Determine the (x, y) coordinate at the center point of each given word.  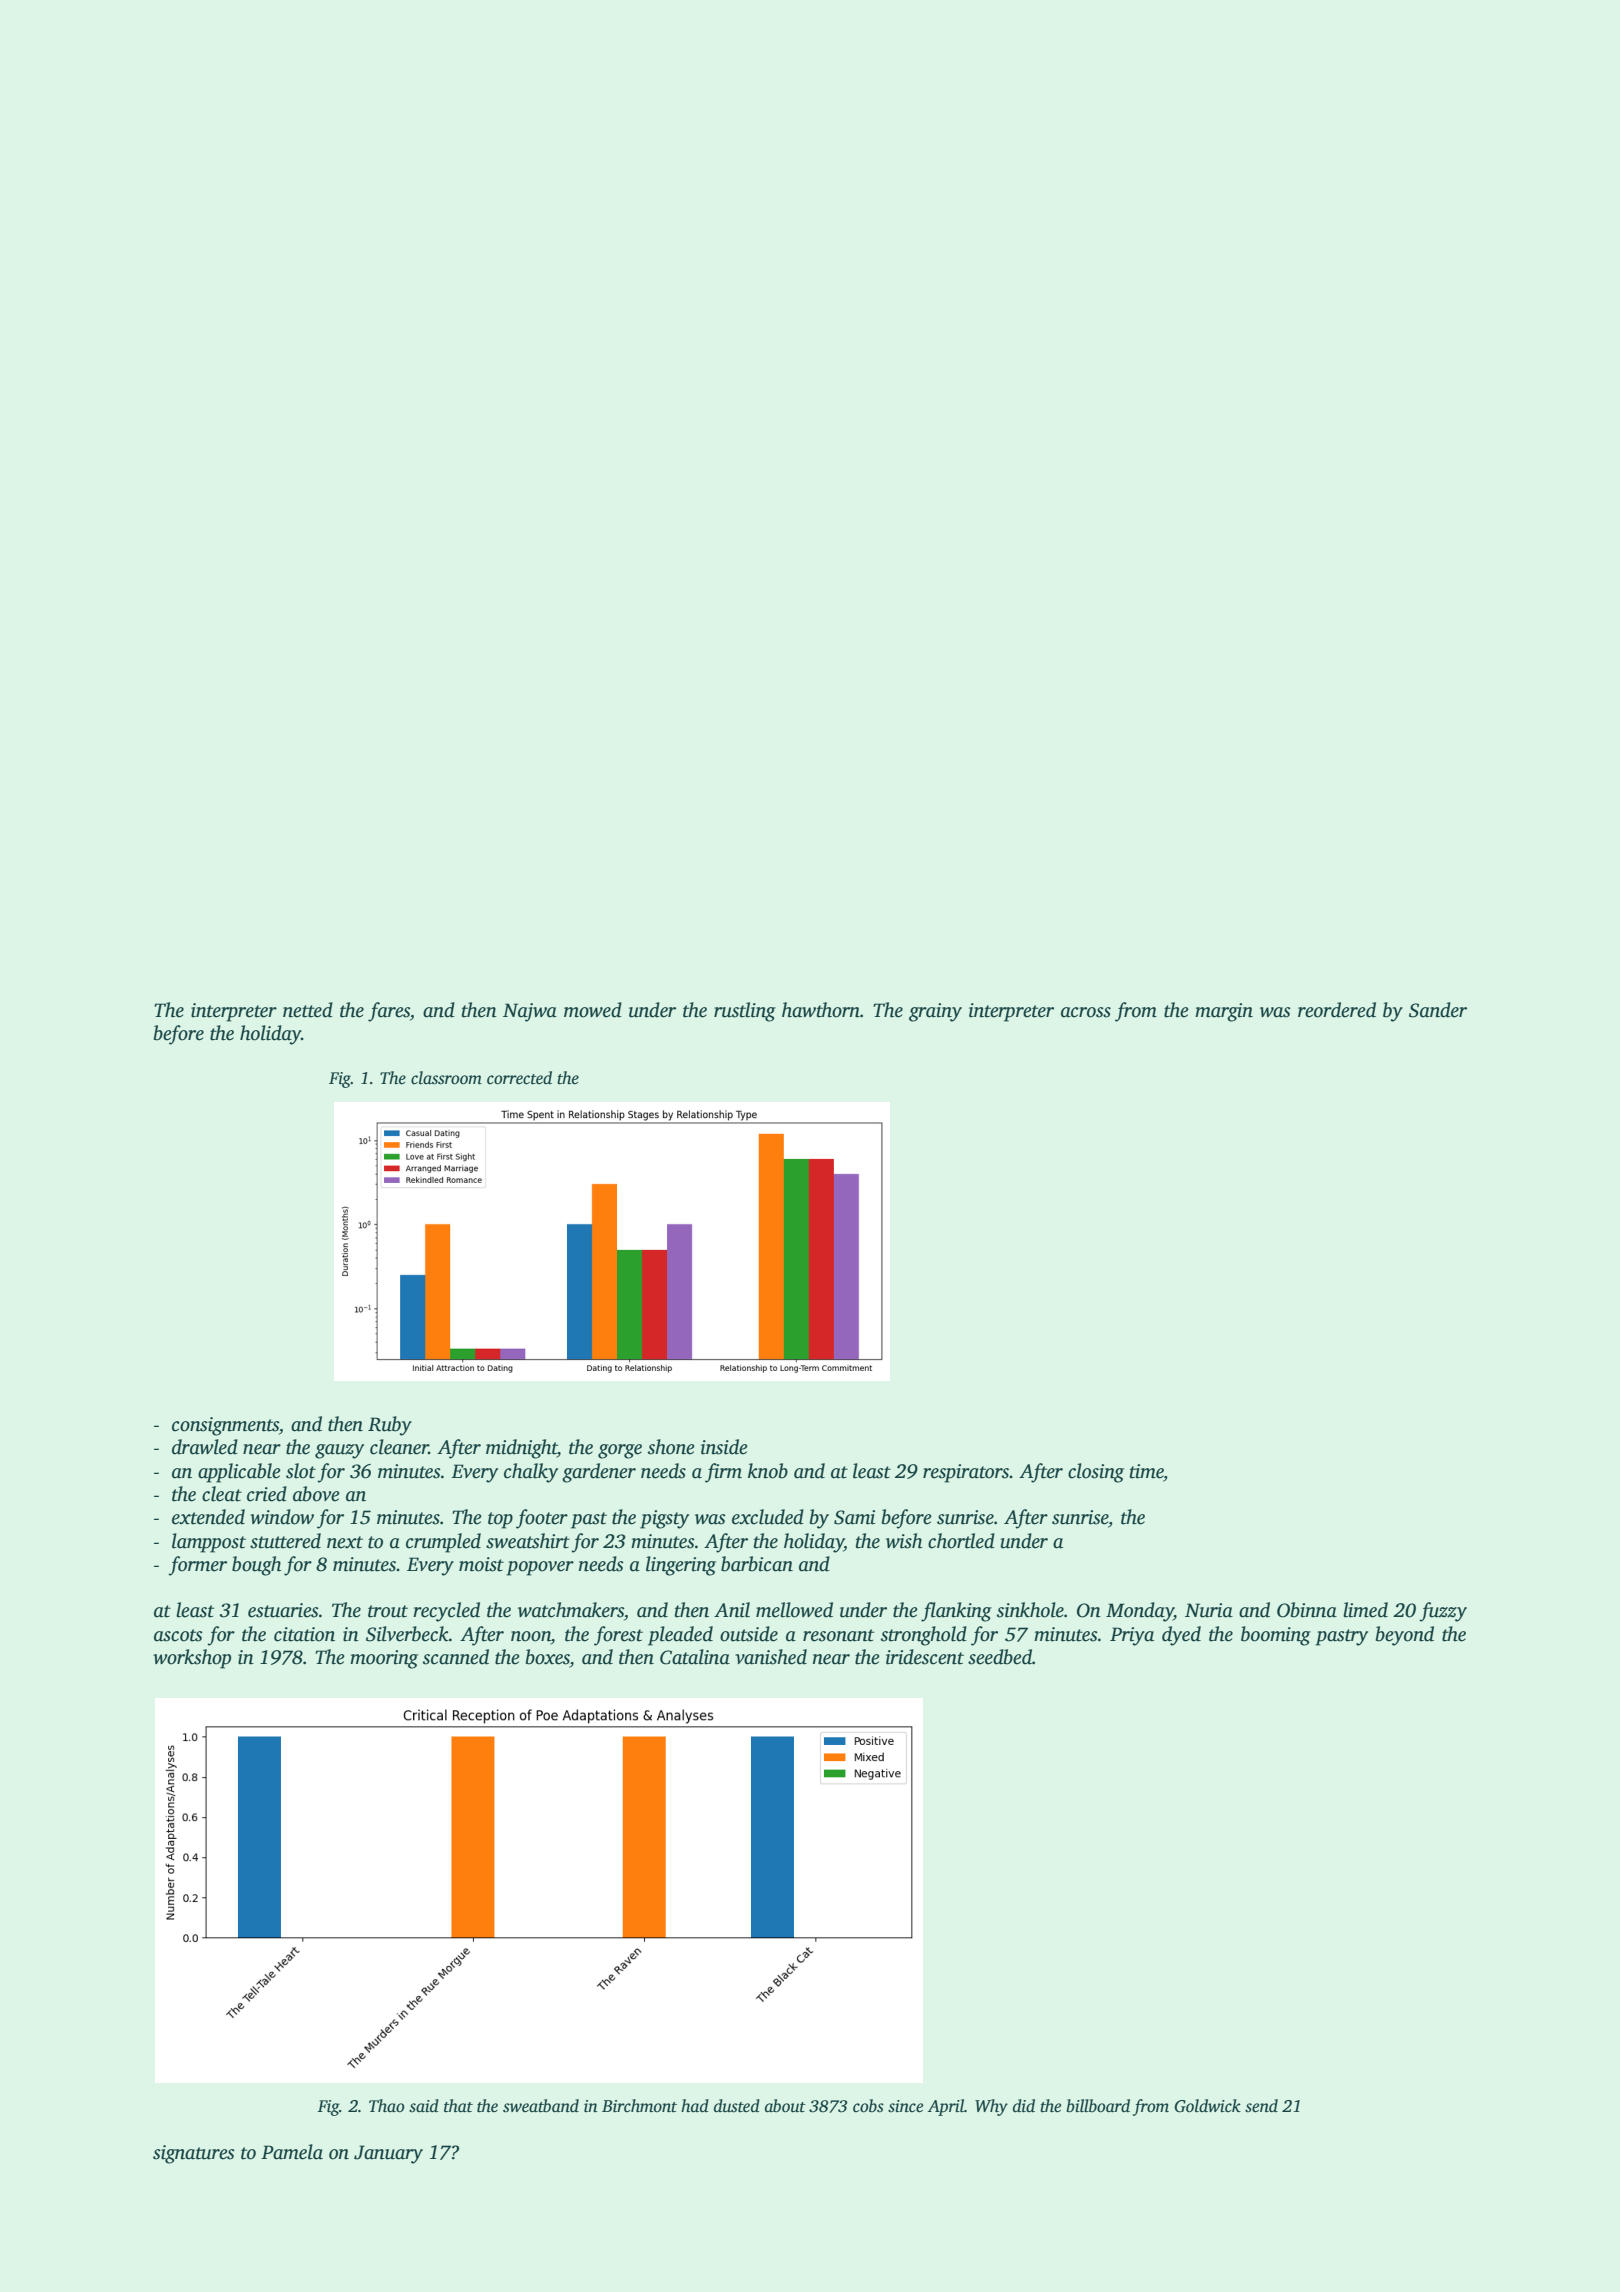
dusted (737, 2106)
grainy (935, 1012)
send (1261, 2106)
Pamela (292, 2152)
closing (1096, 1473)
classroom (446, 1078)
